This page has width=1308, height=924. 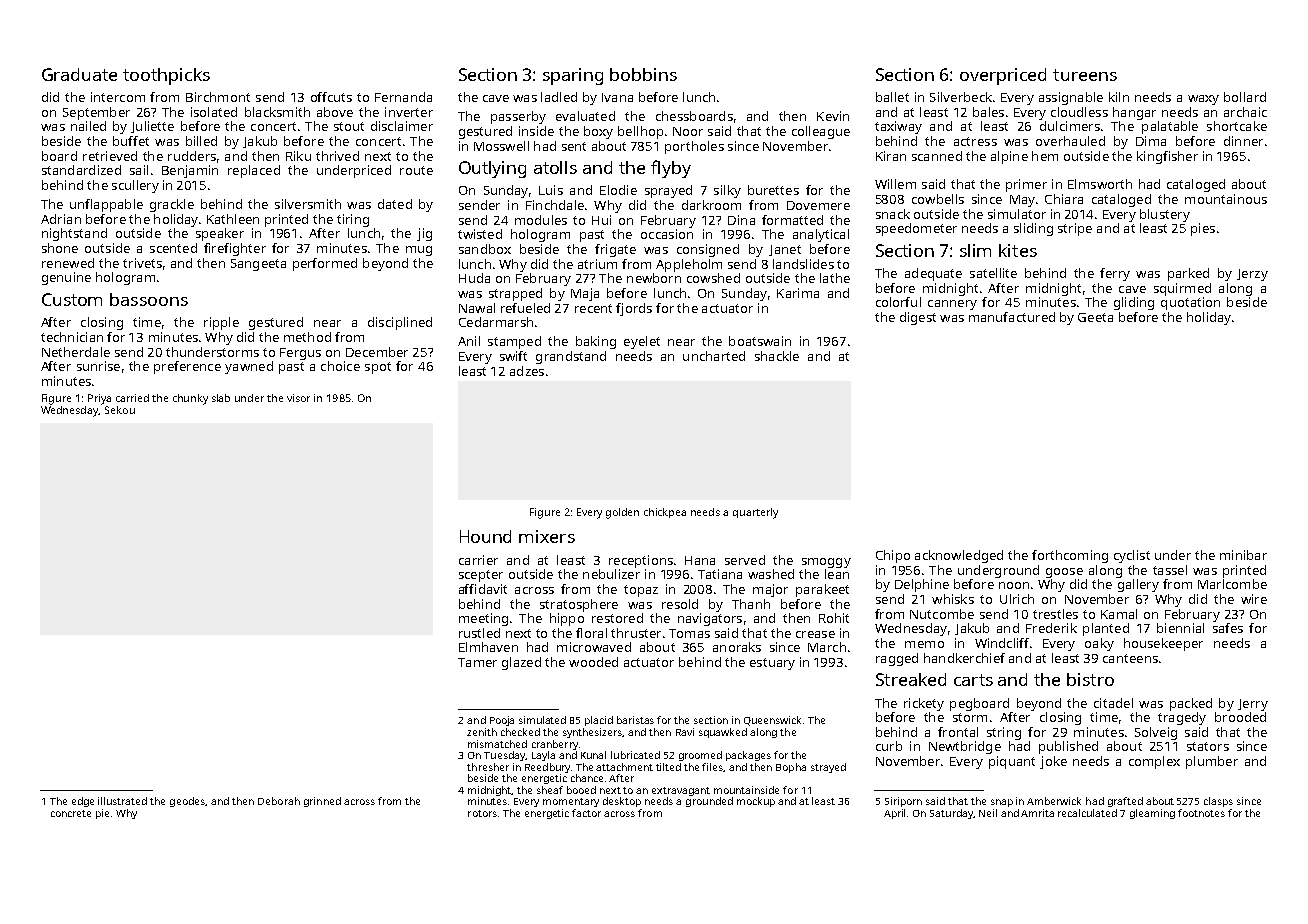 I want to click on cloudless, so click(x=1079, y=112).
